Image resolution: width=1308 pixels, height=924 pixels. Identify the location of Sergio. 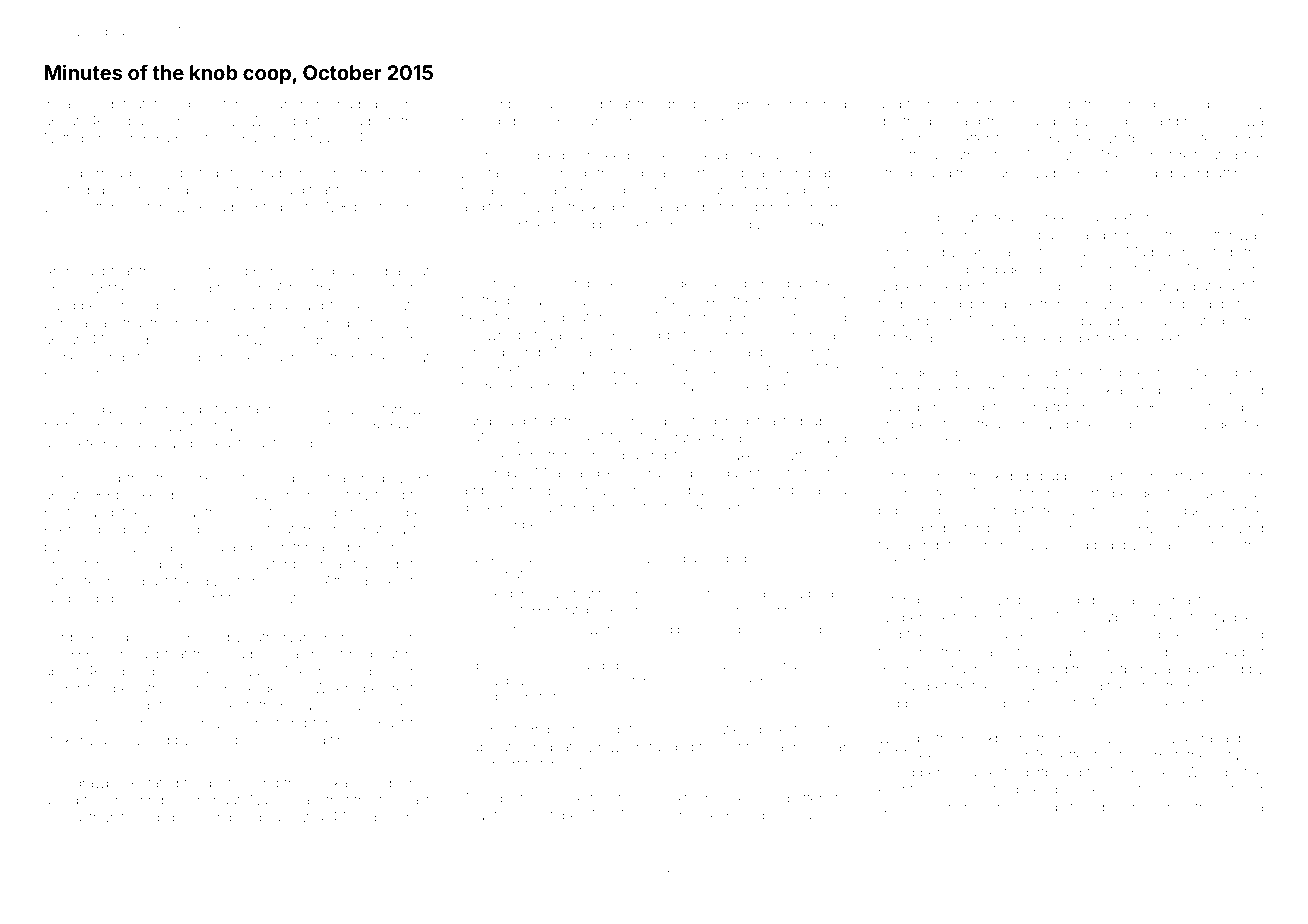
(64, 638).
